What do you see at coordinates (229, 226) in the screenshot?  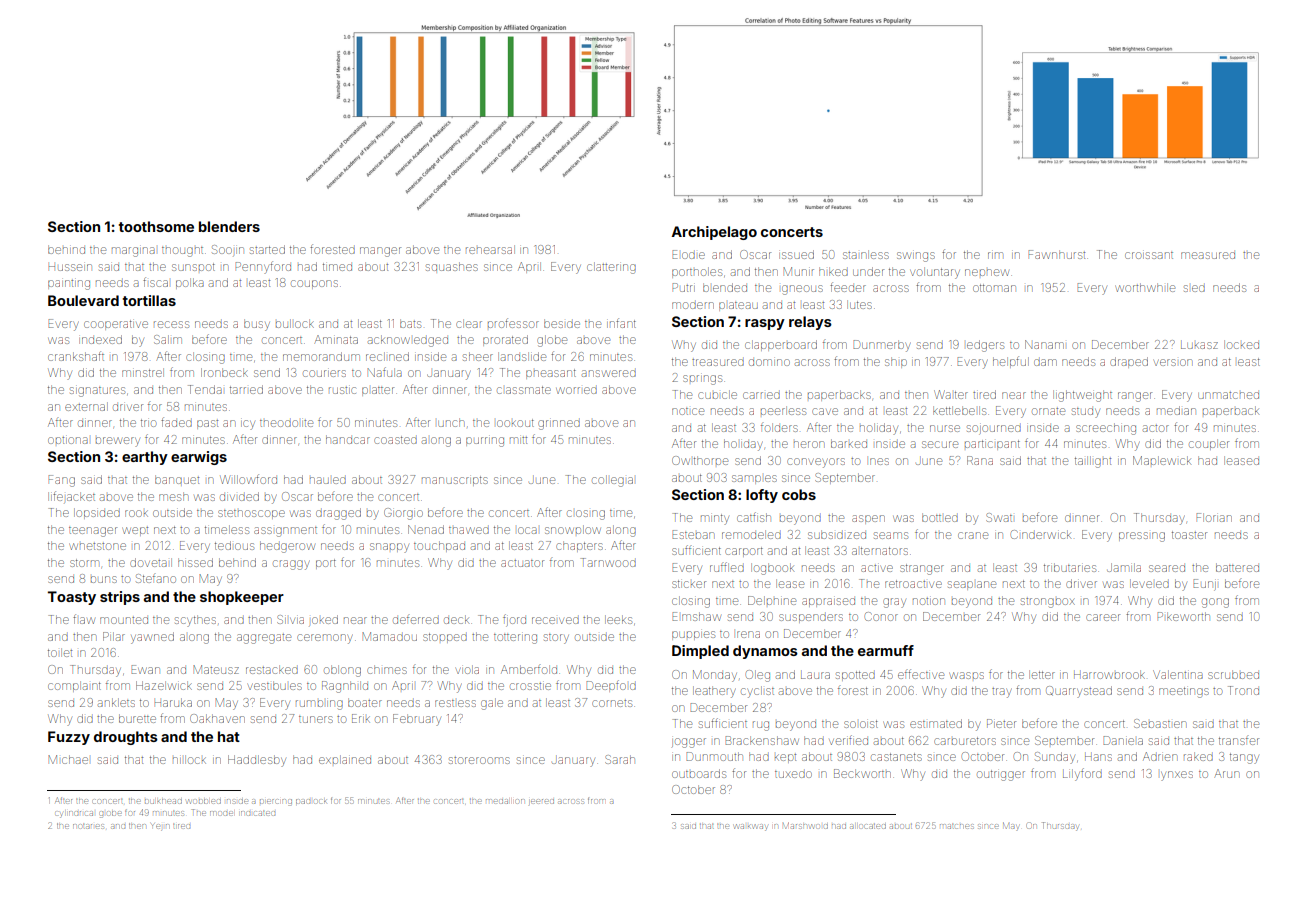 I see `blenders` at bounding box center [229, 226].
